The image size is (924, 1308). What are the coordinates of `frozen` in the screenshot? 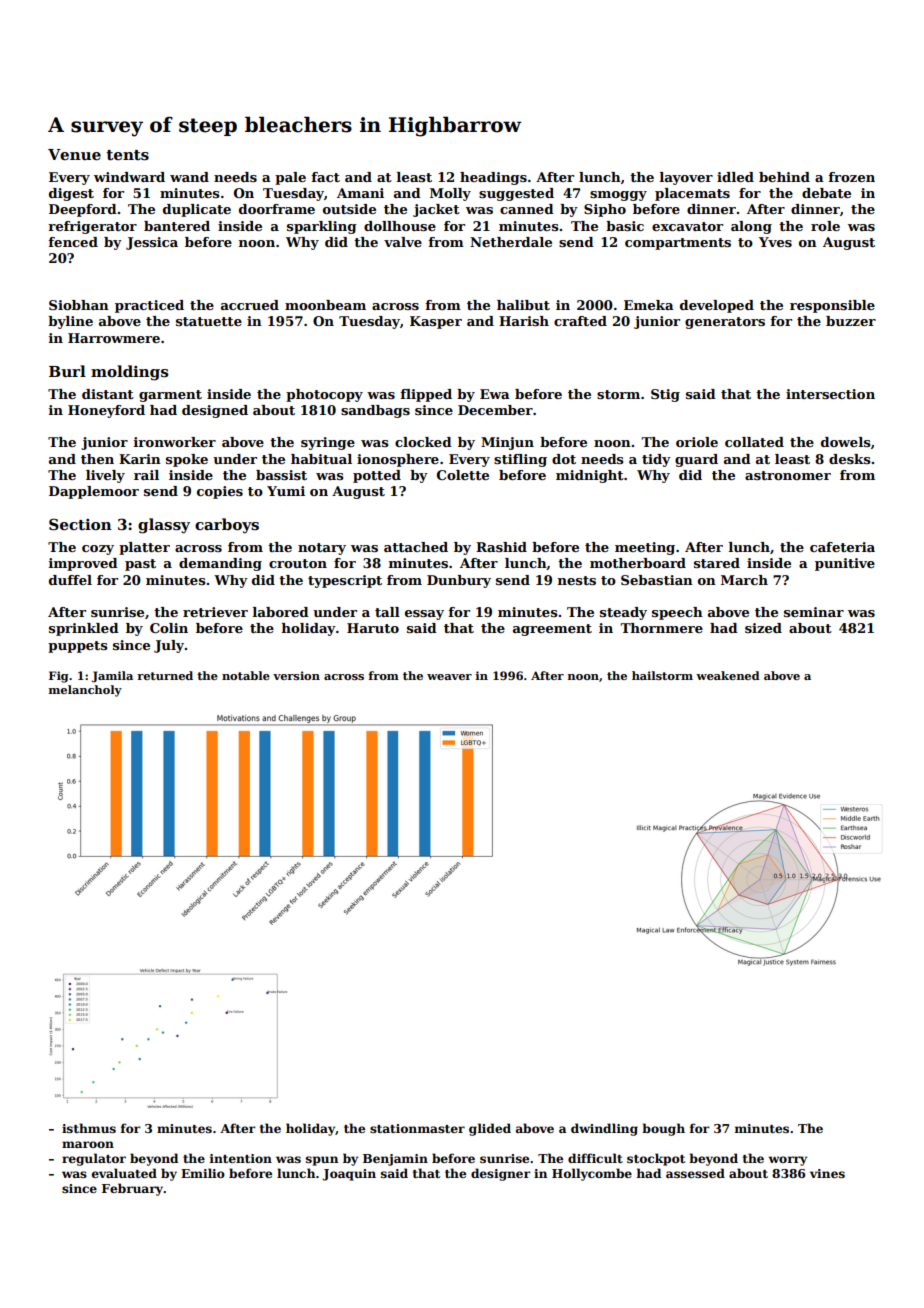 It's located at (851, 177).
